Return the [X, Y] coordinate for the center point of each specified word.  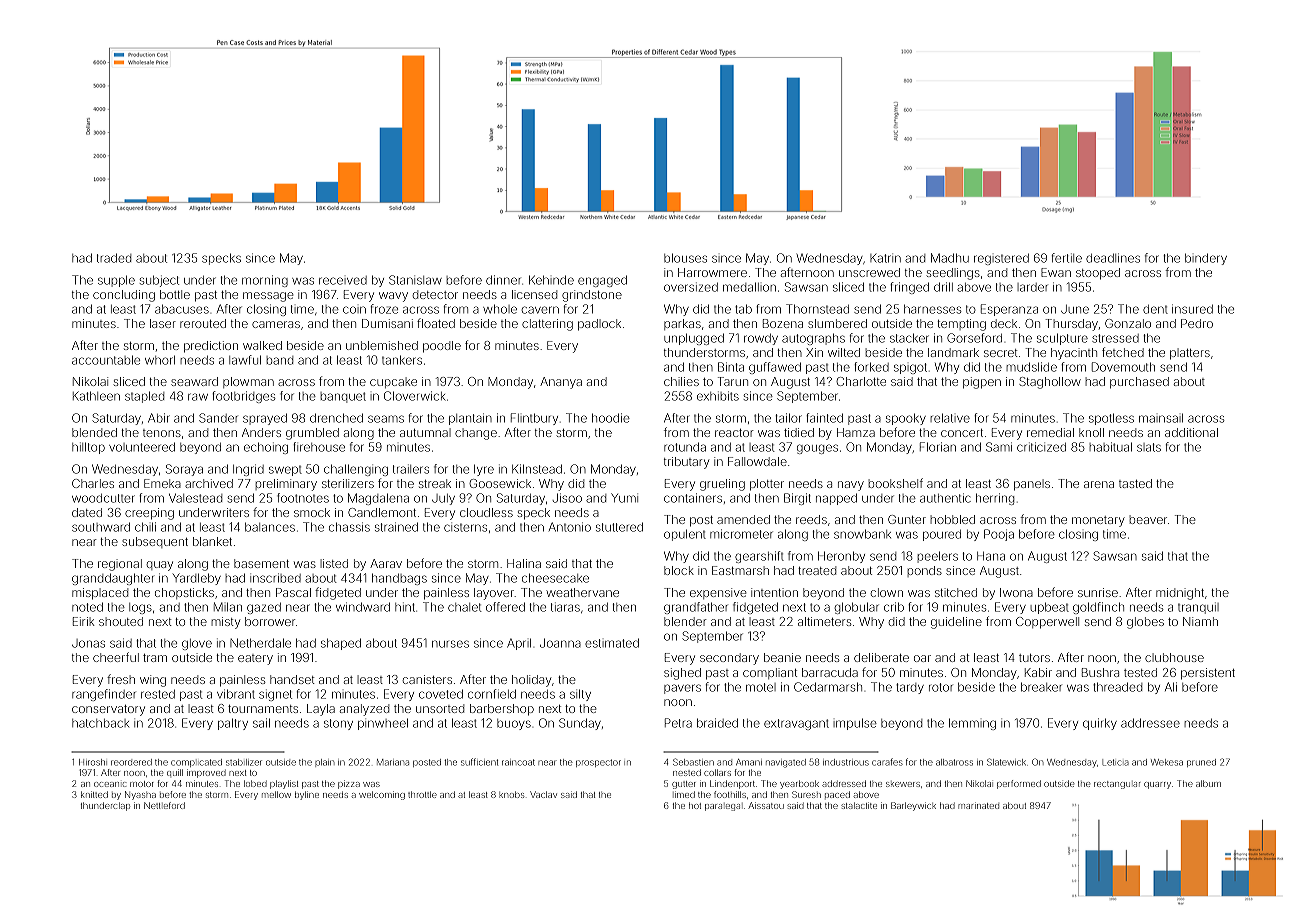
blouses [685, 258]
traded [114, 258]
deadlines [1113, 258]
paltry [233, 724]
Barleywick [913, 806]
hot [695, 805]
